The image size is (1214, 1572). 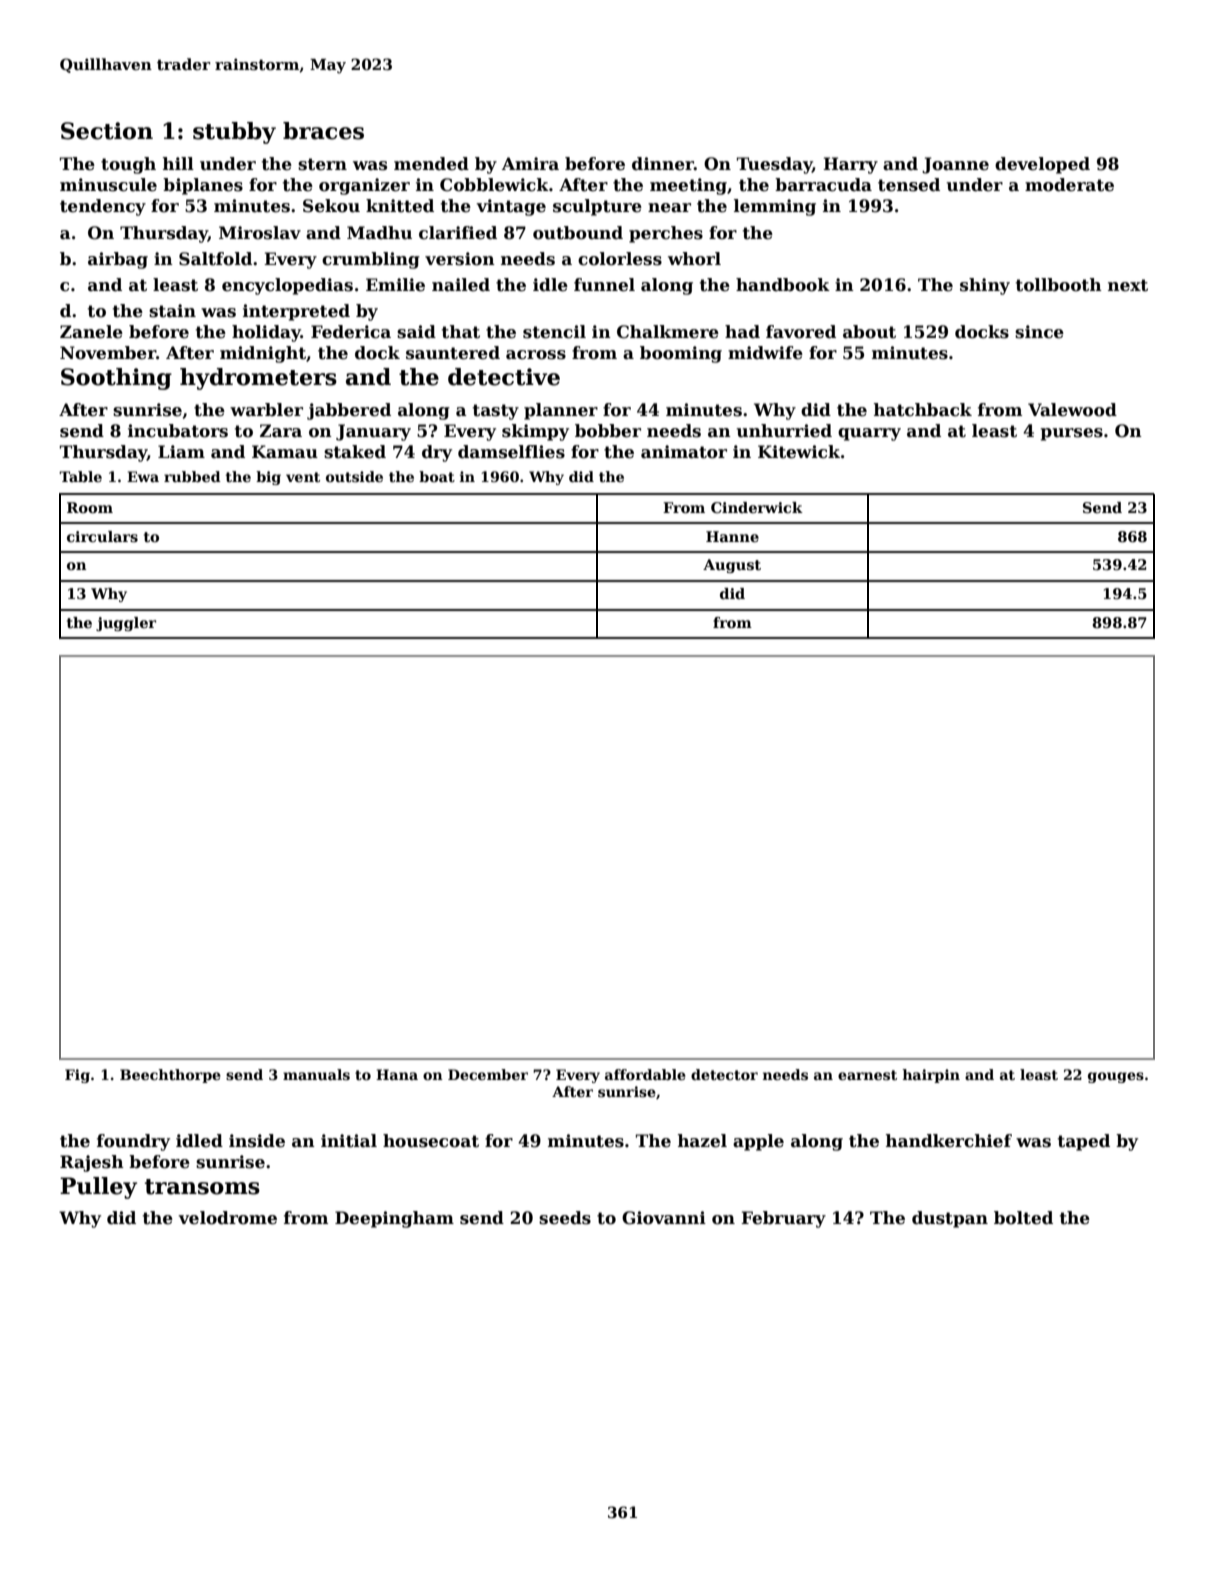 What do you see at coordinates (316, 1074) in the page?
I see `manuals` at bounding box center [316, 1074].
